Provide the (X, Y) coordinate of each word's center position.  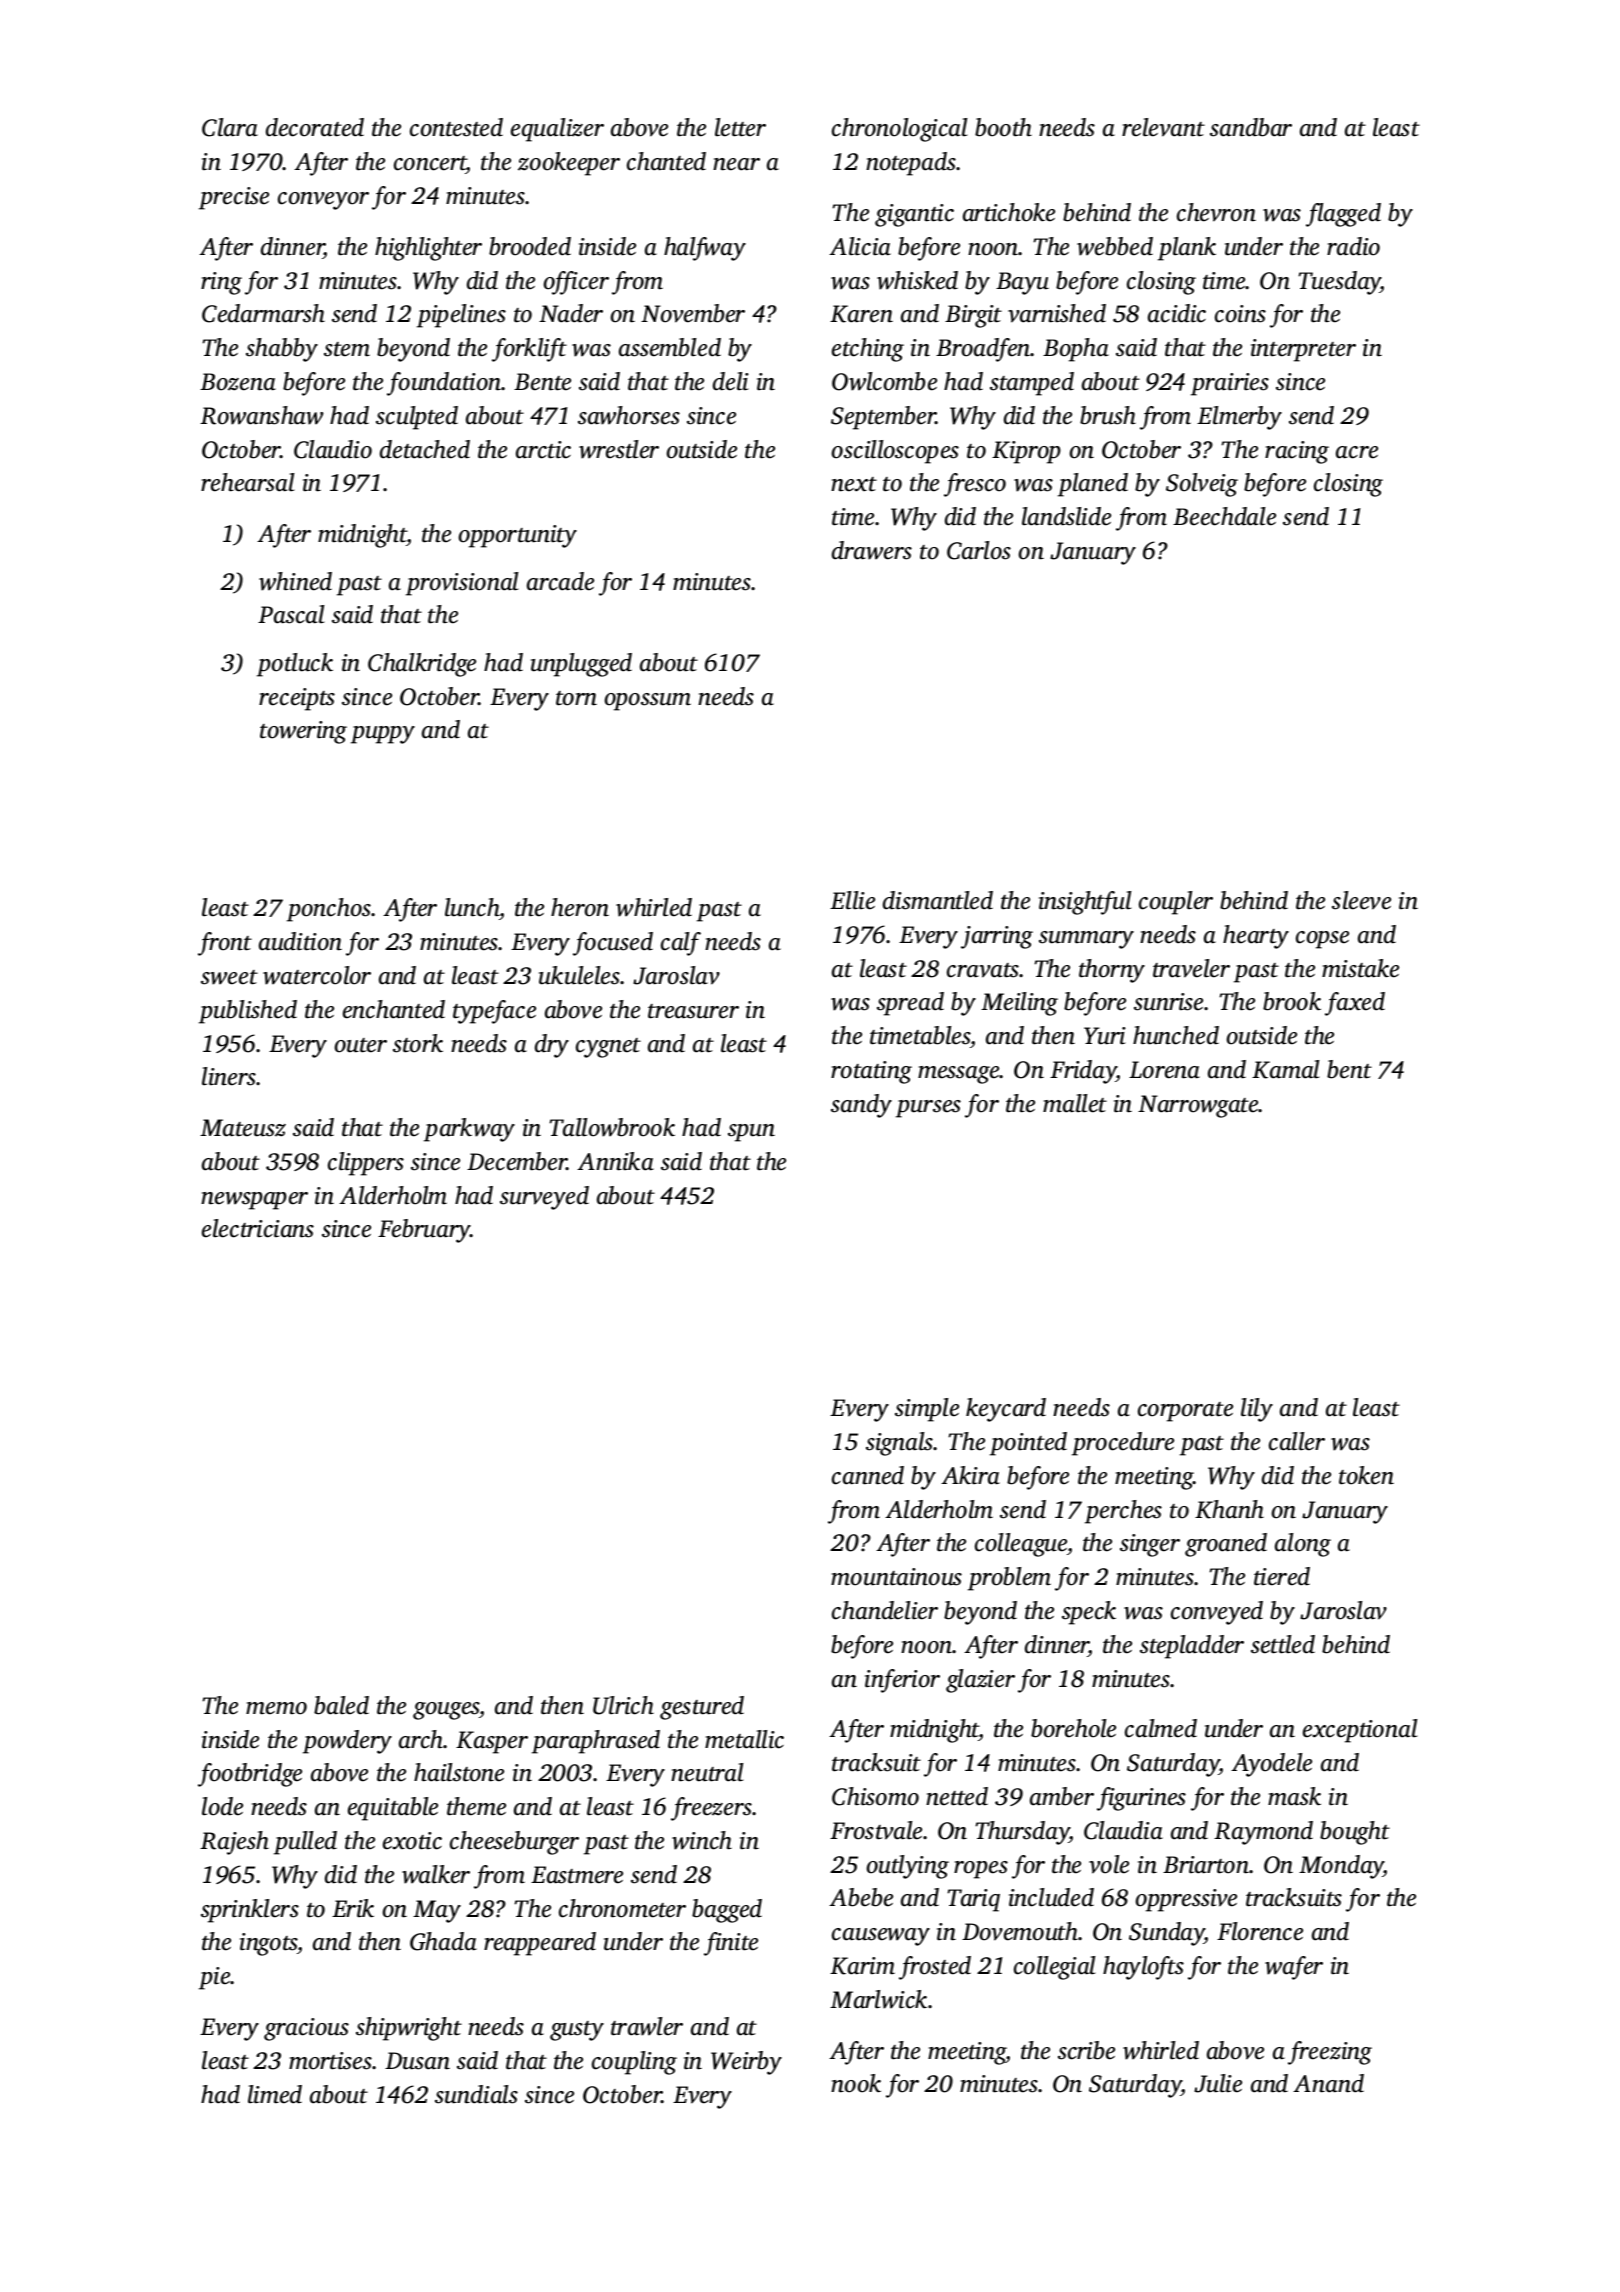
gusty (577, 2031)
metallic (744, 1739)
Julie (1218, 2083)
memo (276, 1708)
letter (740, 127)
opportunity (518, 536)
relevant (1163, 127)
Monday (1341, 1867)
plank (1187, 249)
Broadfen (983, 350)
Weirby (746, 2063)
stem (347, 349)
